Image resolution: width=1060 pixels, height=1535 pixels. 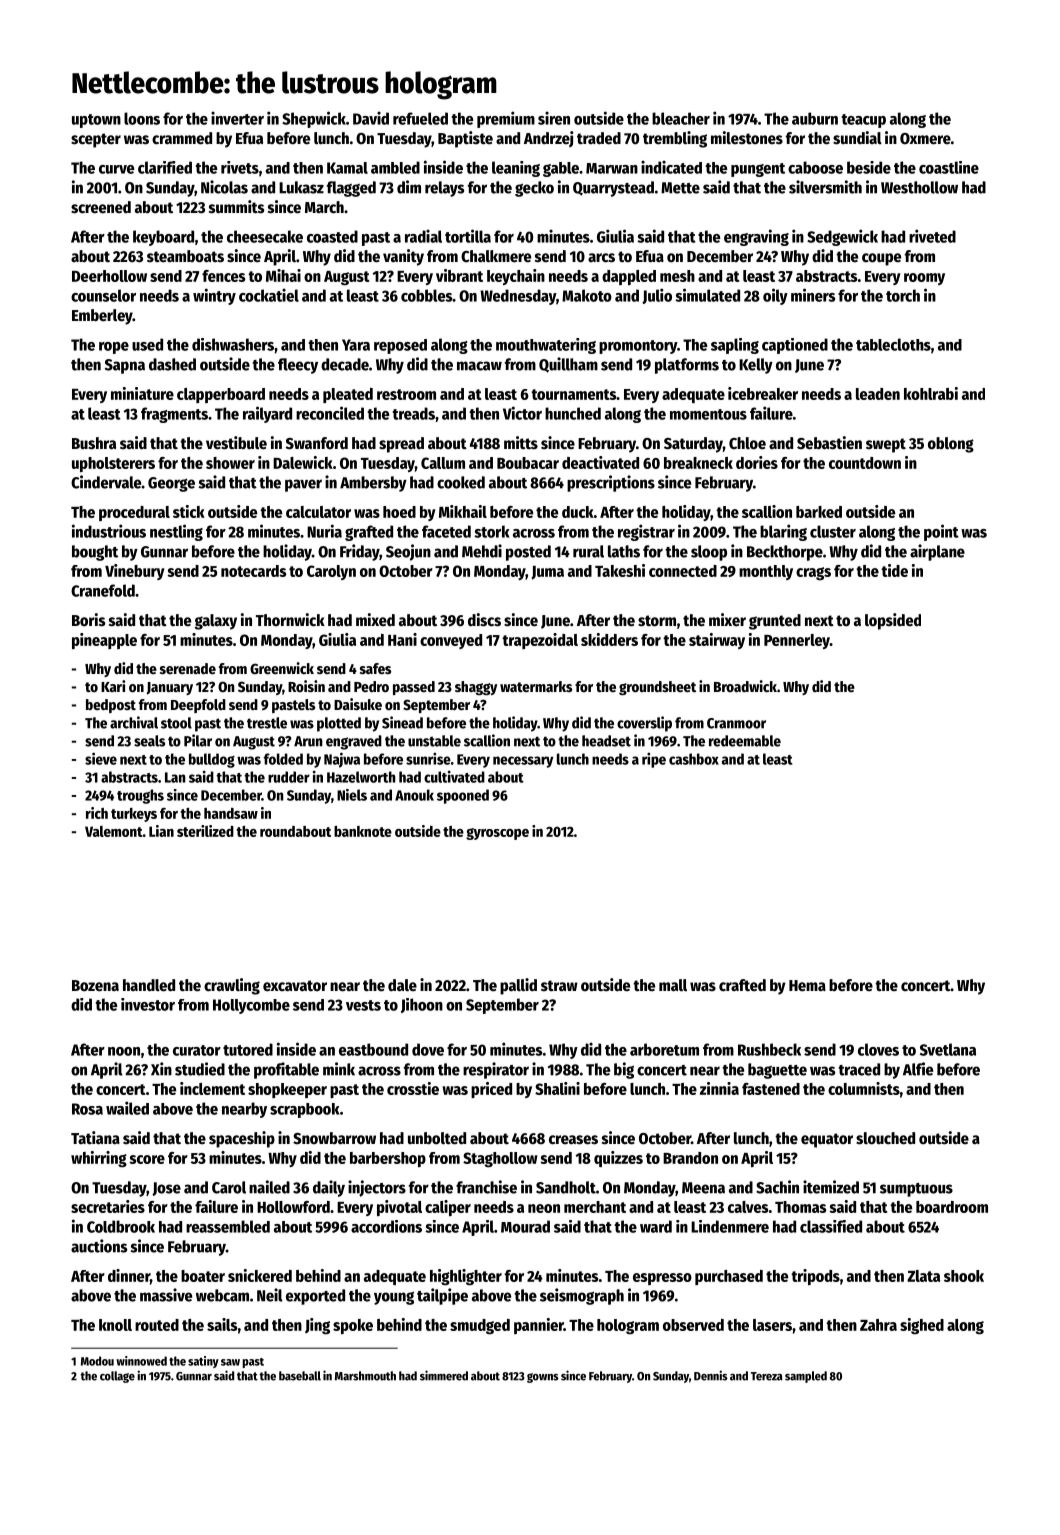 What do you see at coordinates (394, 1298) in the screenshot?
I see `young` at bounding box center [394, 1298].
